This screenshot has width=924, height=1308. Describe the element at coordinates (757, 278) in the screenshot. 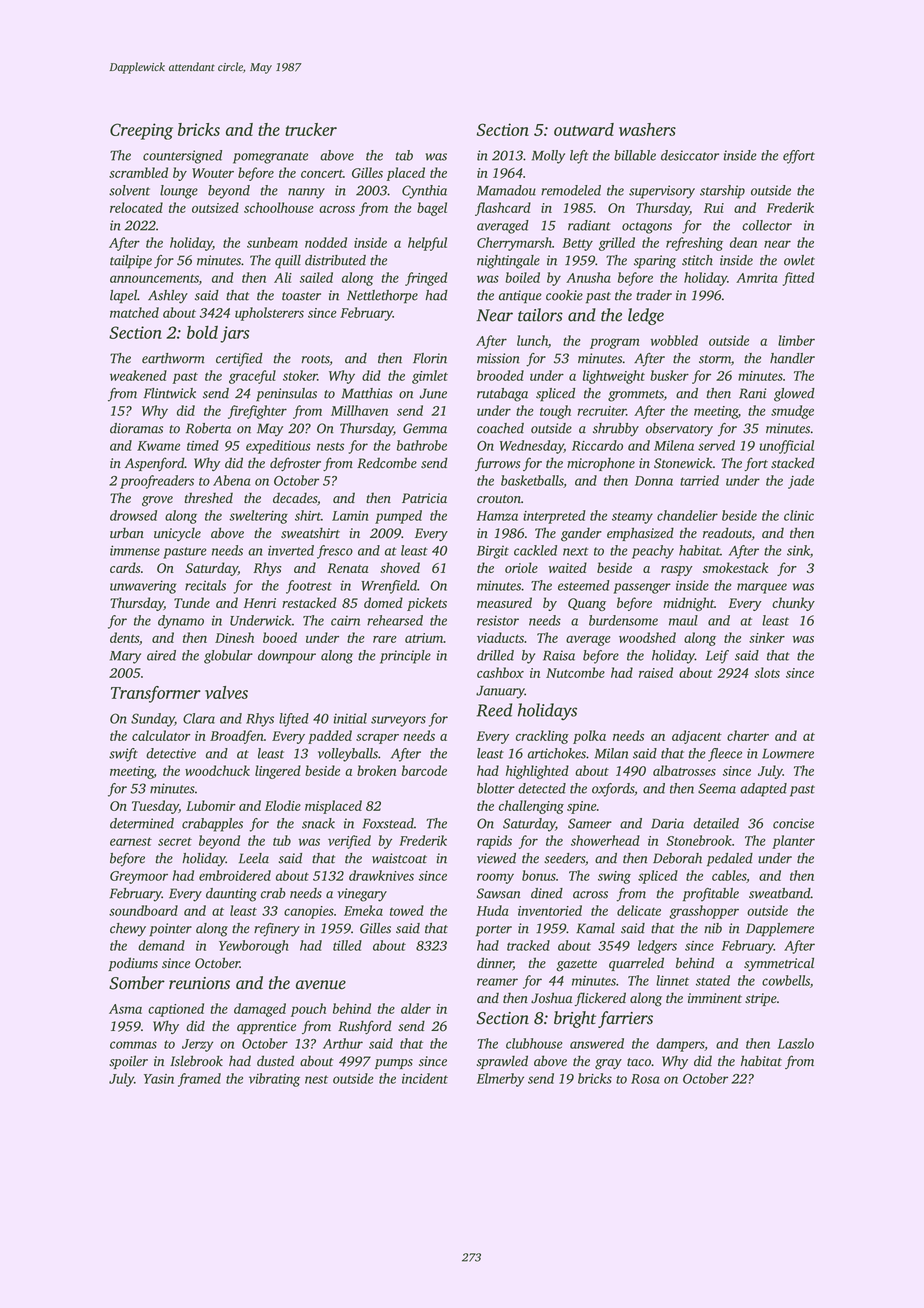

I see `Amrita` at that location.
